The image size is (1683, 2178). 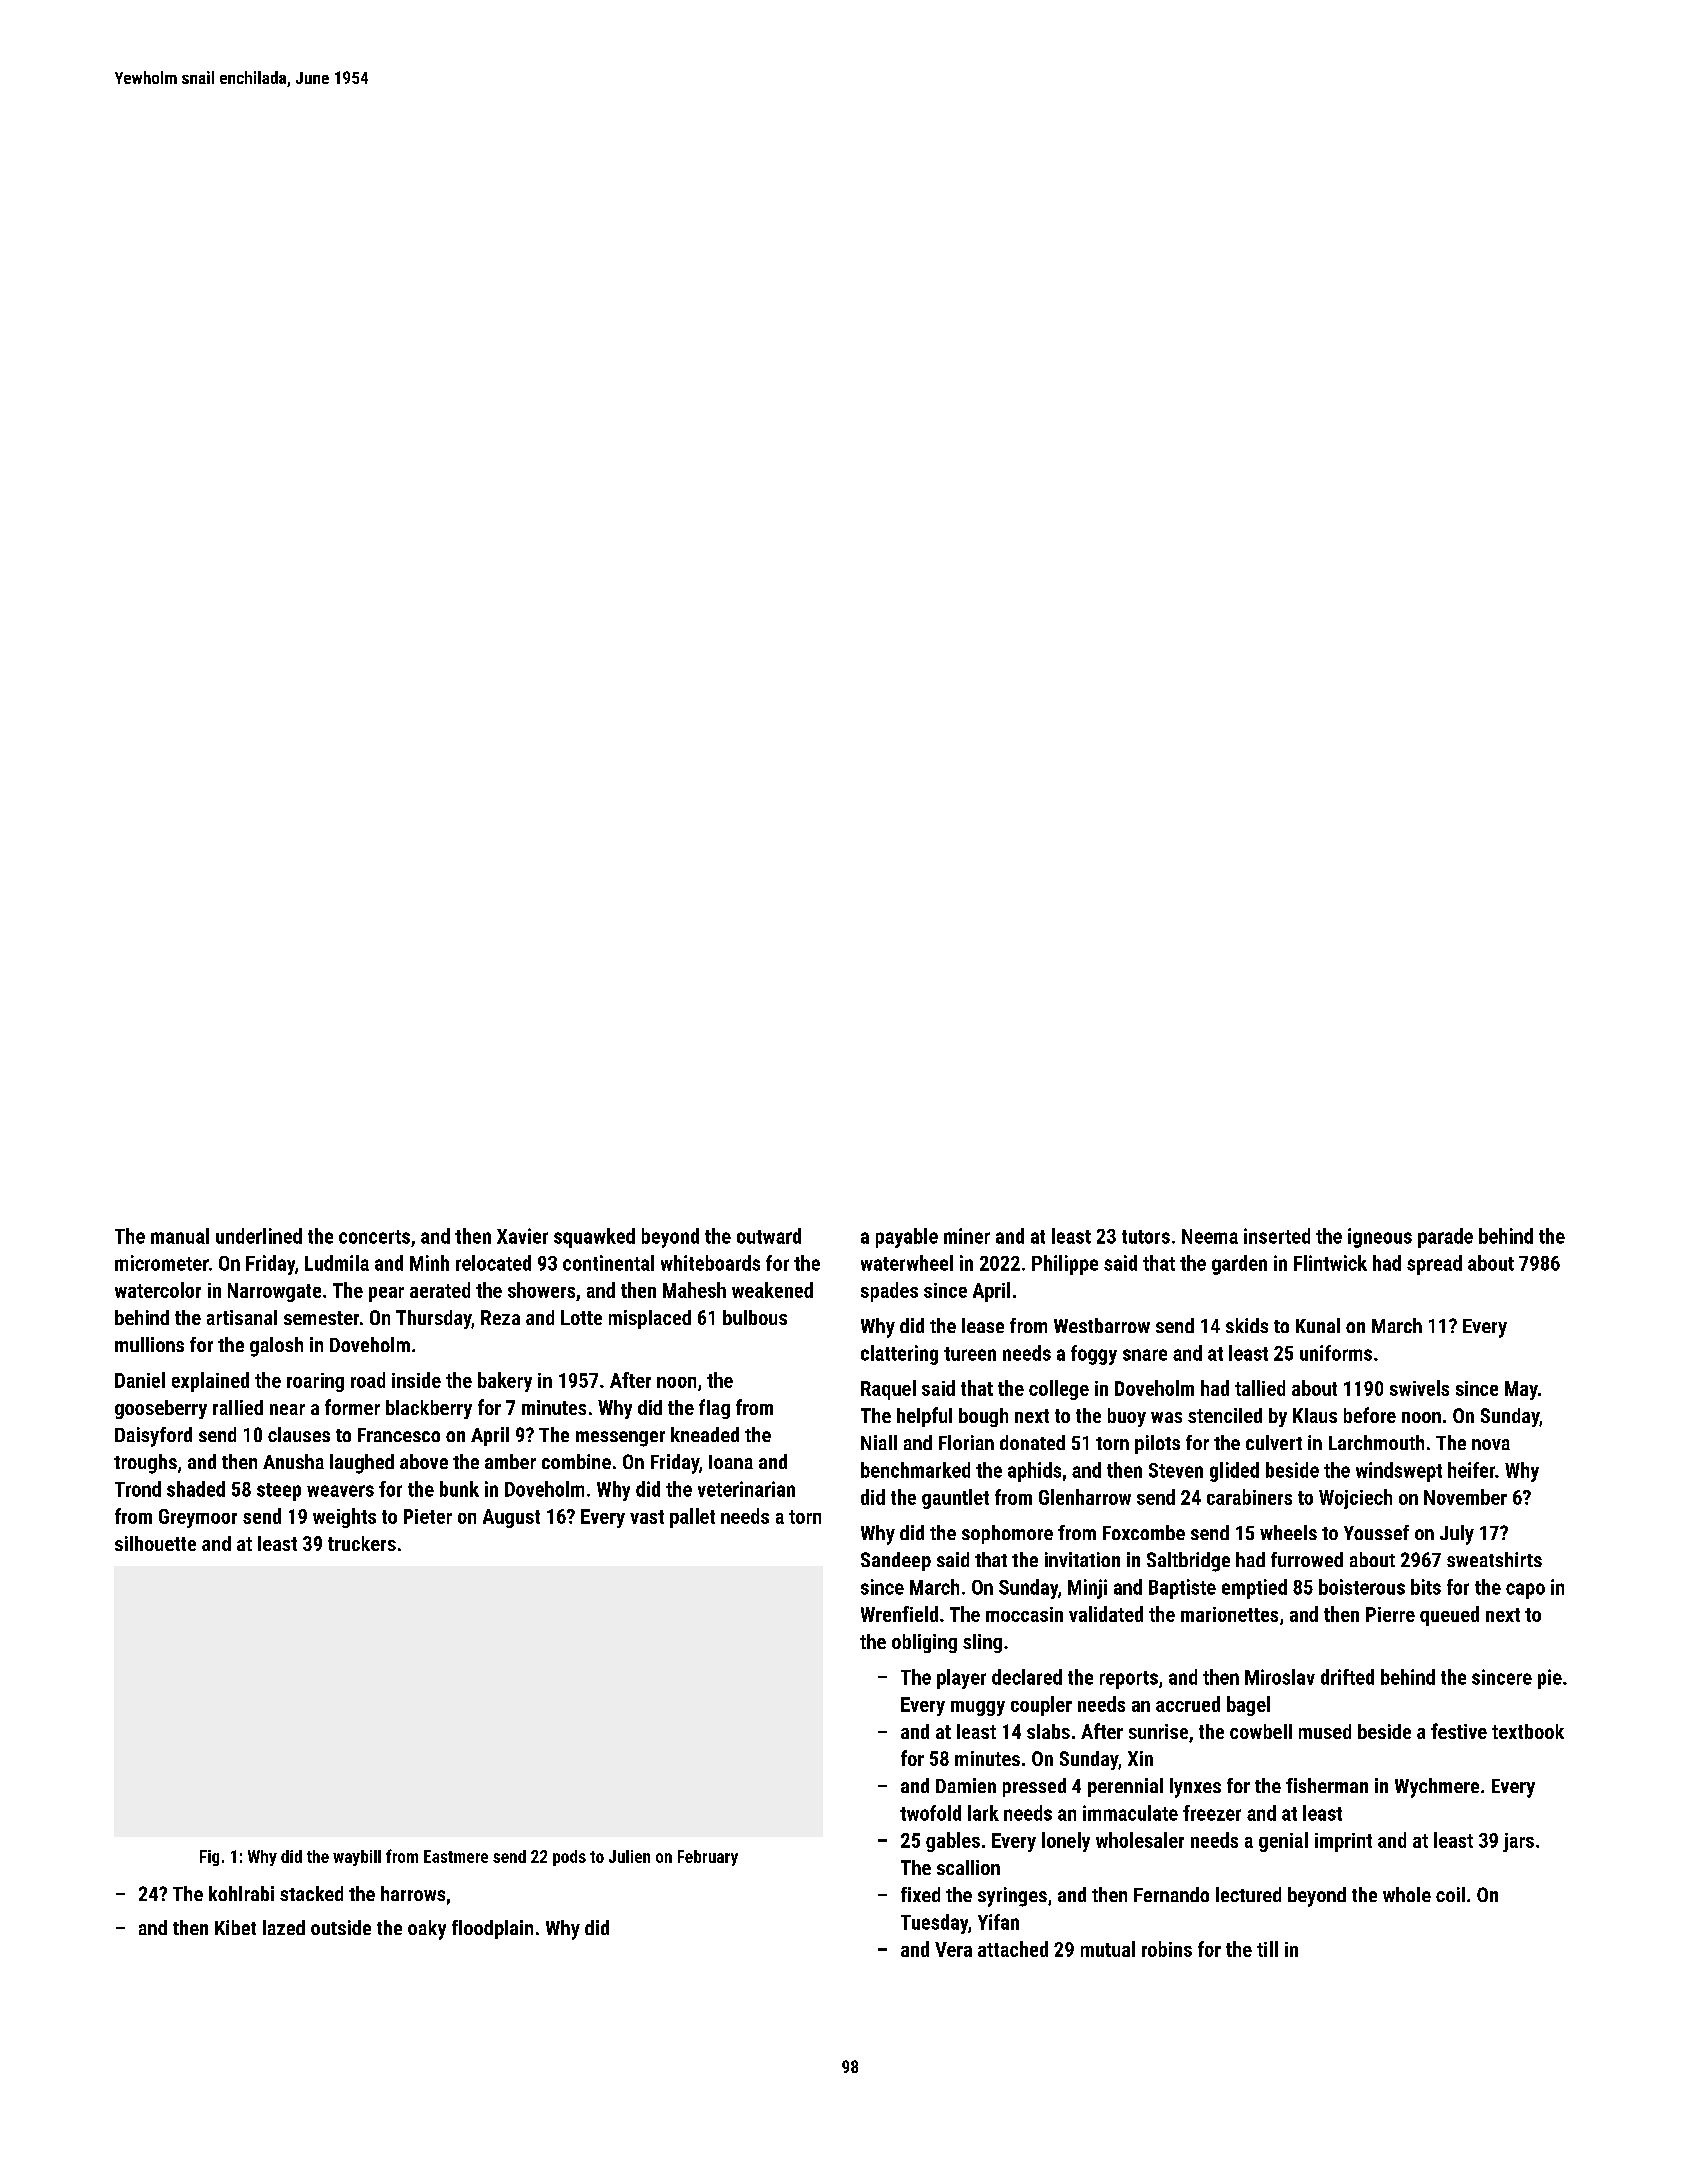 I want to click on Kibet, so click(x=235, y=1927).
